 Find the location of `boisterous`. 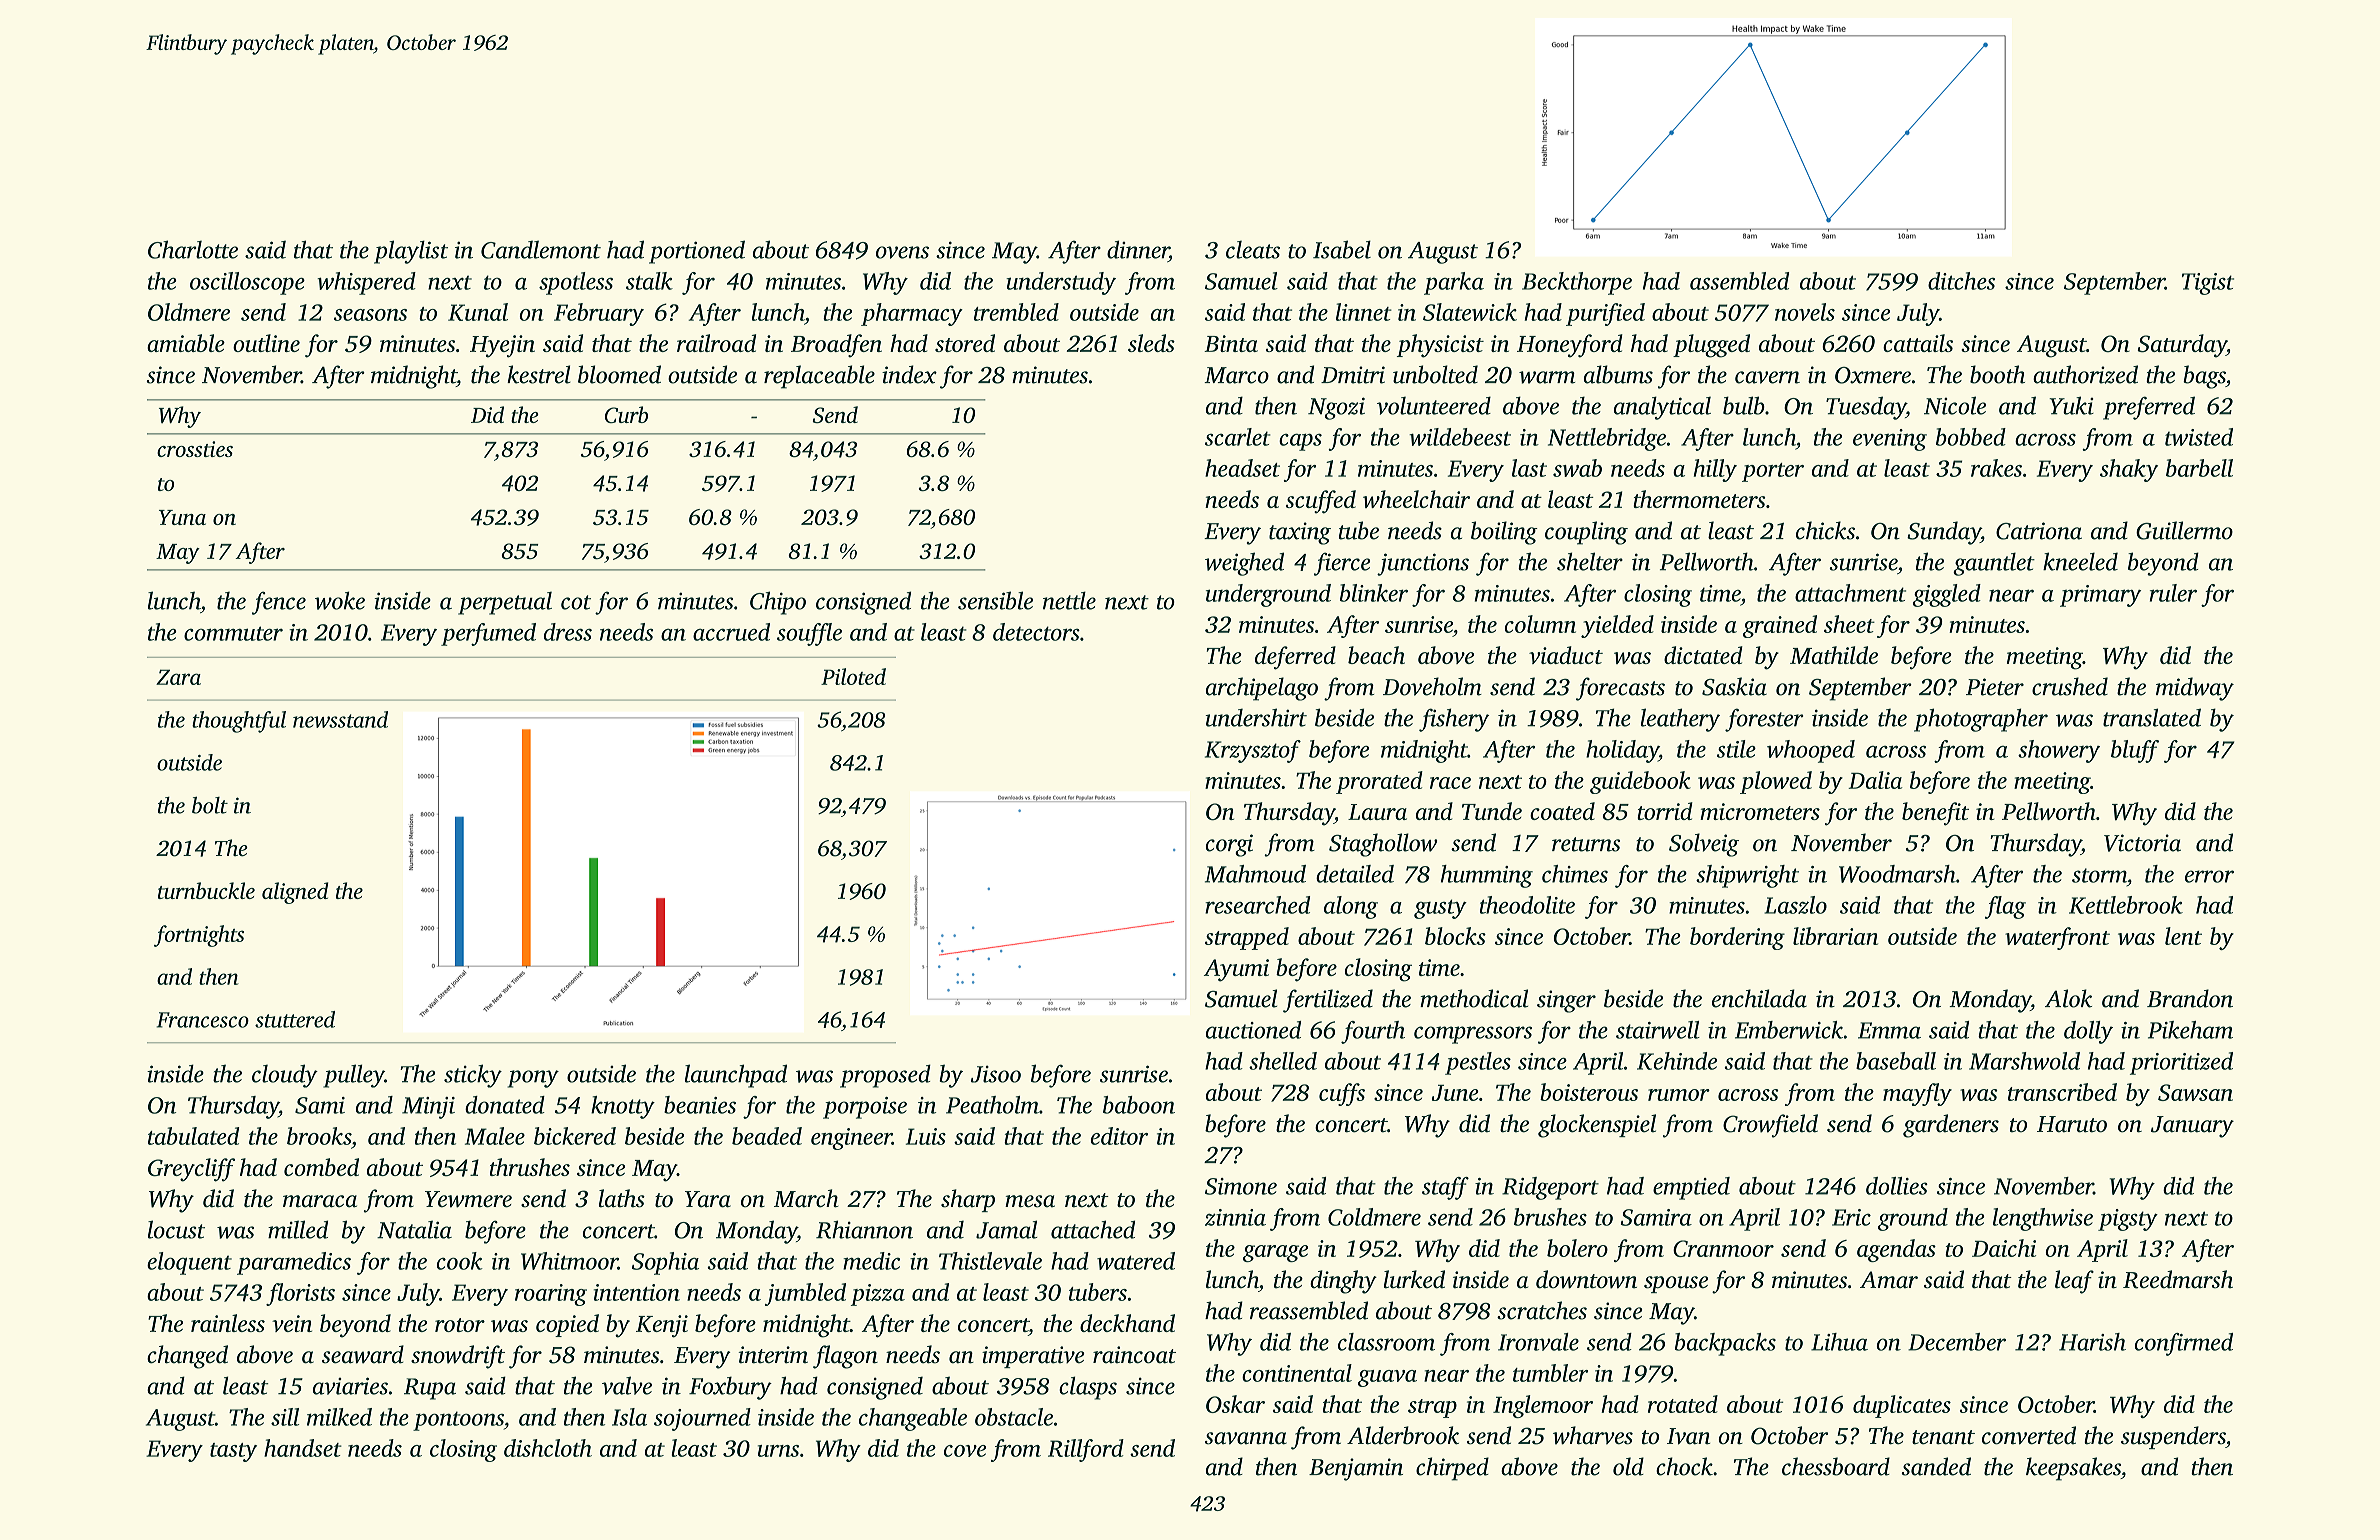

boisterous is located at coordinates (1589, 1092).
